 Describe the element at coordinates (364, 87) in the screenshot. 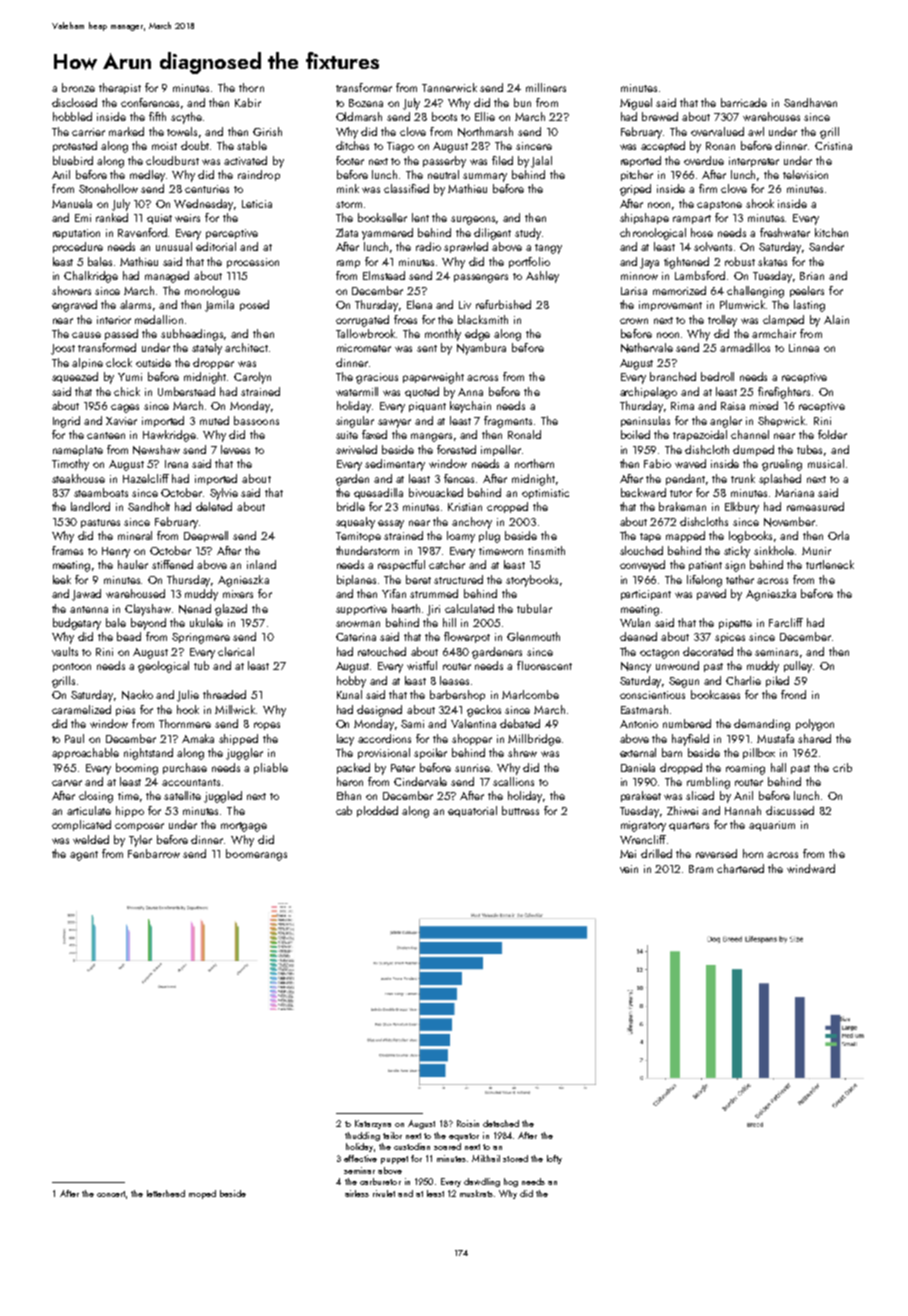

I see `transformer` at that location.
